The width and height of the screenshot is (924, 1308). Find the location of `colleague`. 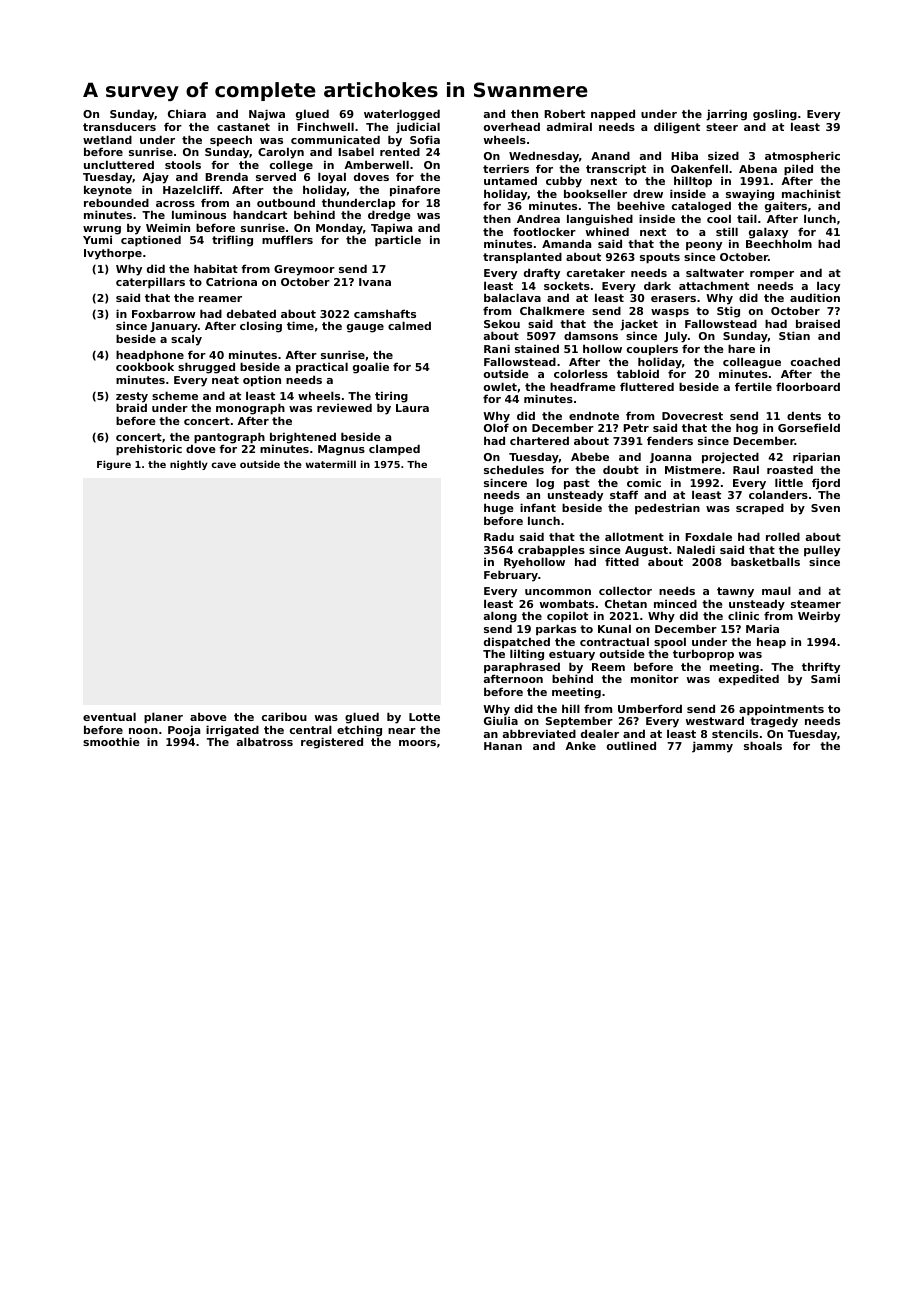

colleague is located at coordinates (752, 363).
